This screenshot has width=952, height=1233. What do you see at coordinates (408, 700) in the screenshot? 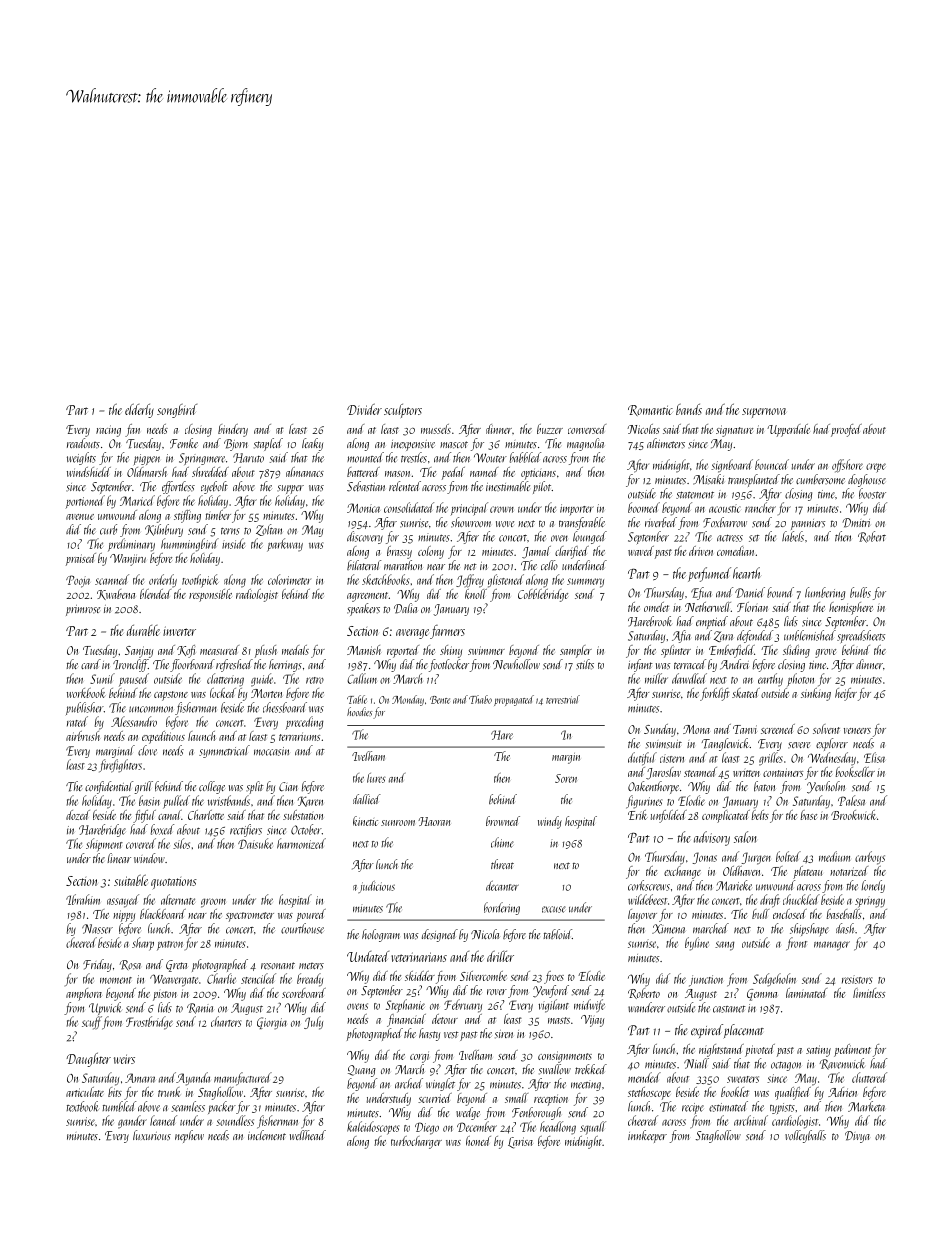
I see `Monday` at bounding box center [408, 700].
